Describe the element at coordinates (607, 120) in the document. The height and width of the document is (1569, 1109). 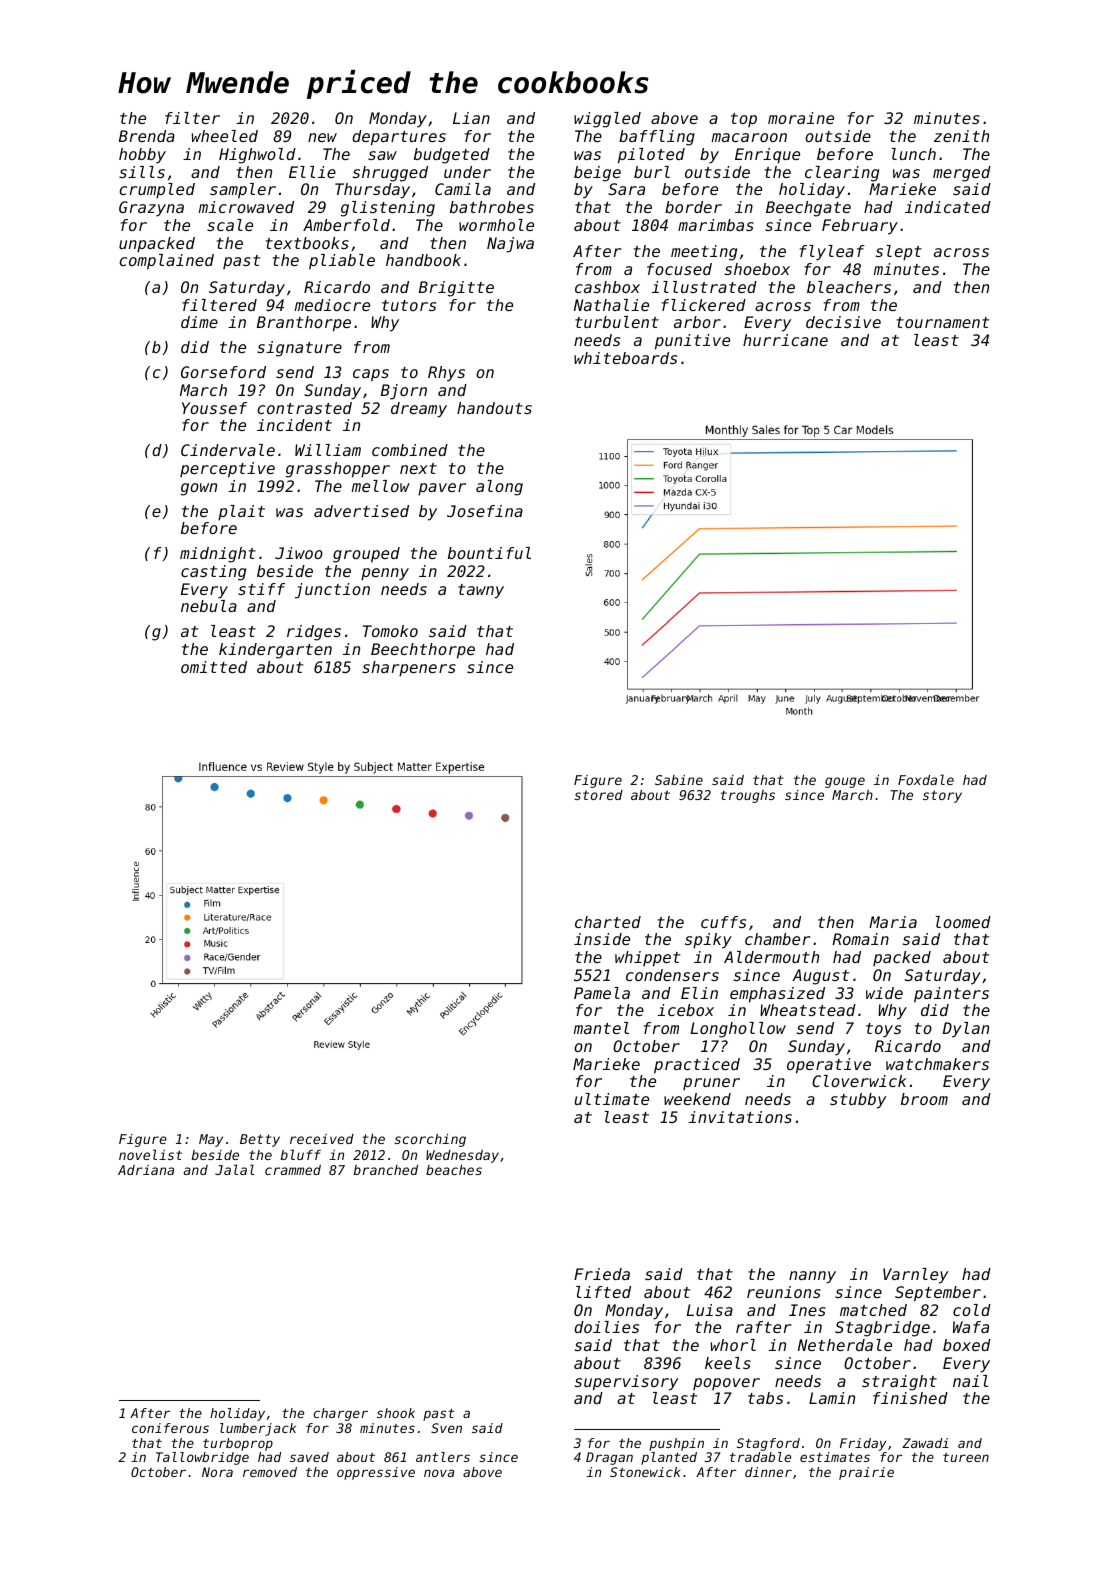
I see `wiggled` at that location.
